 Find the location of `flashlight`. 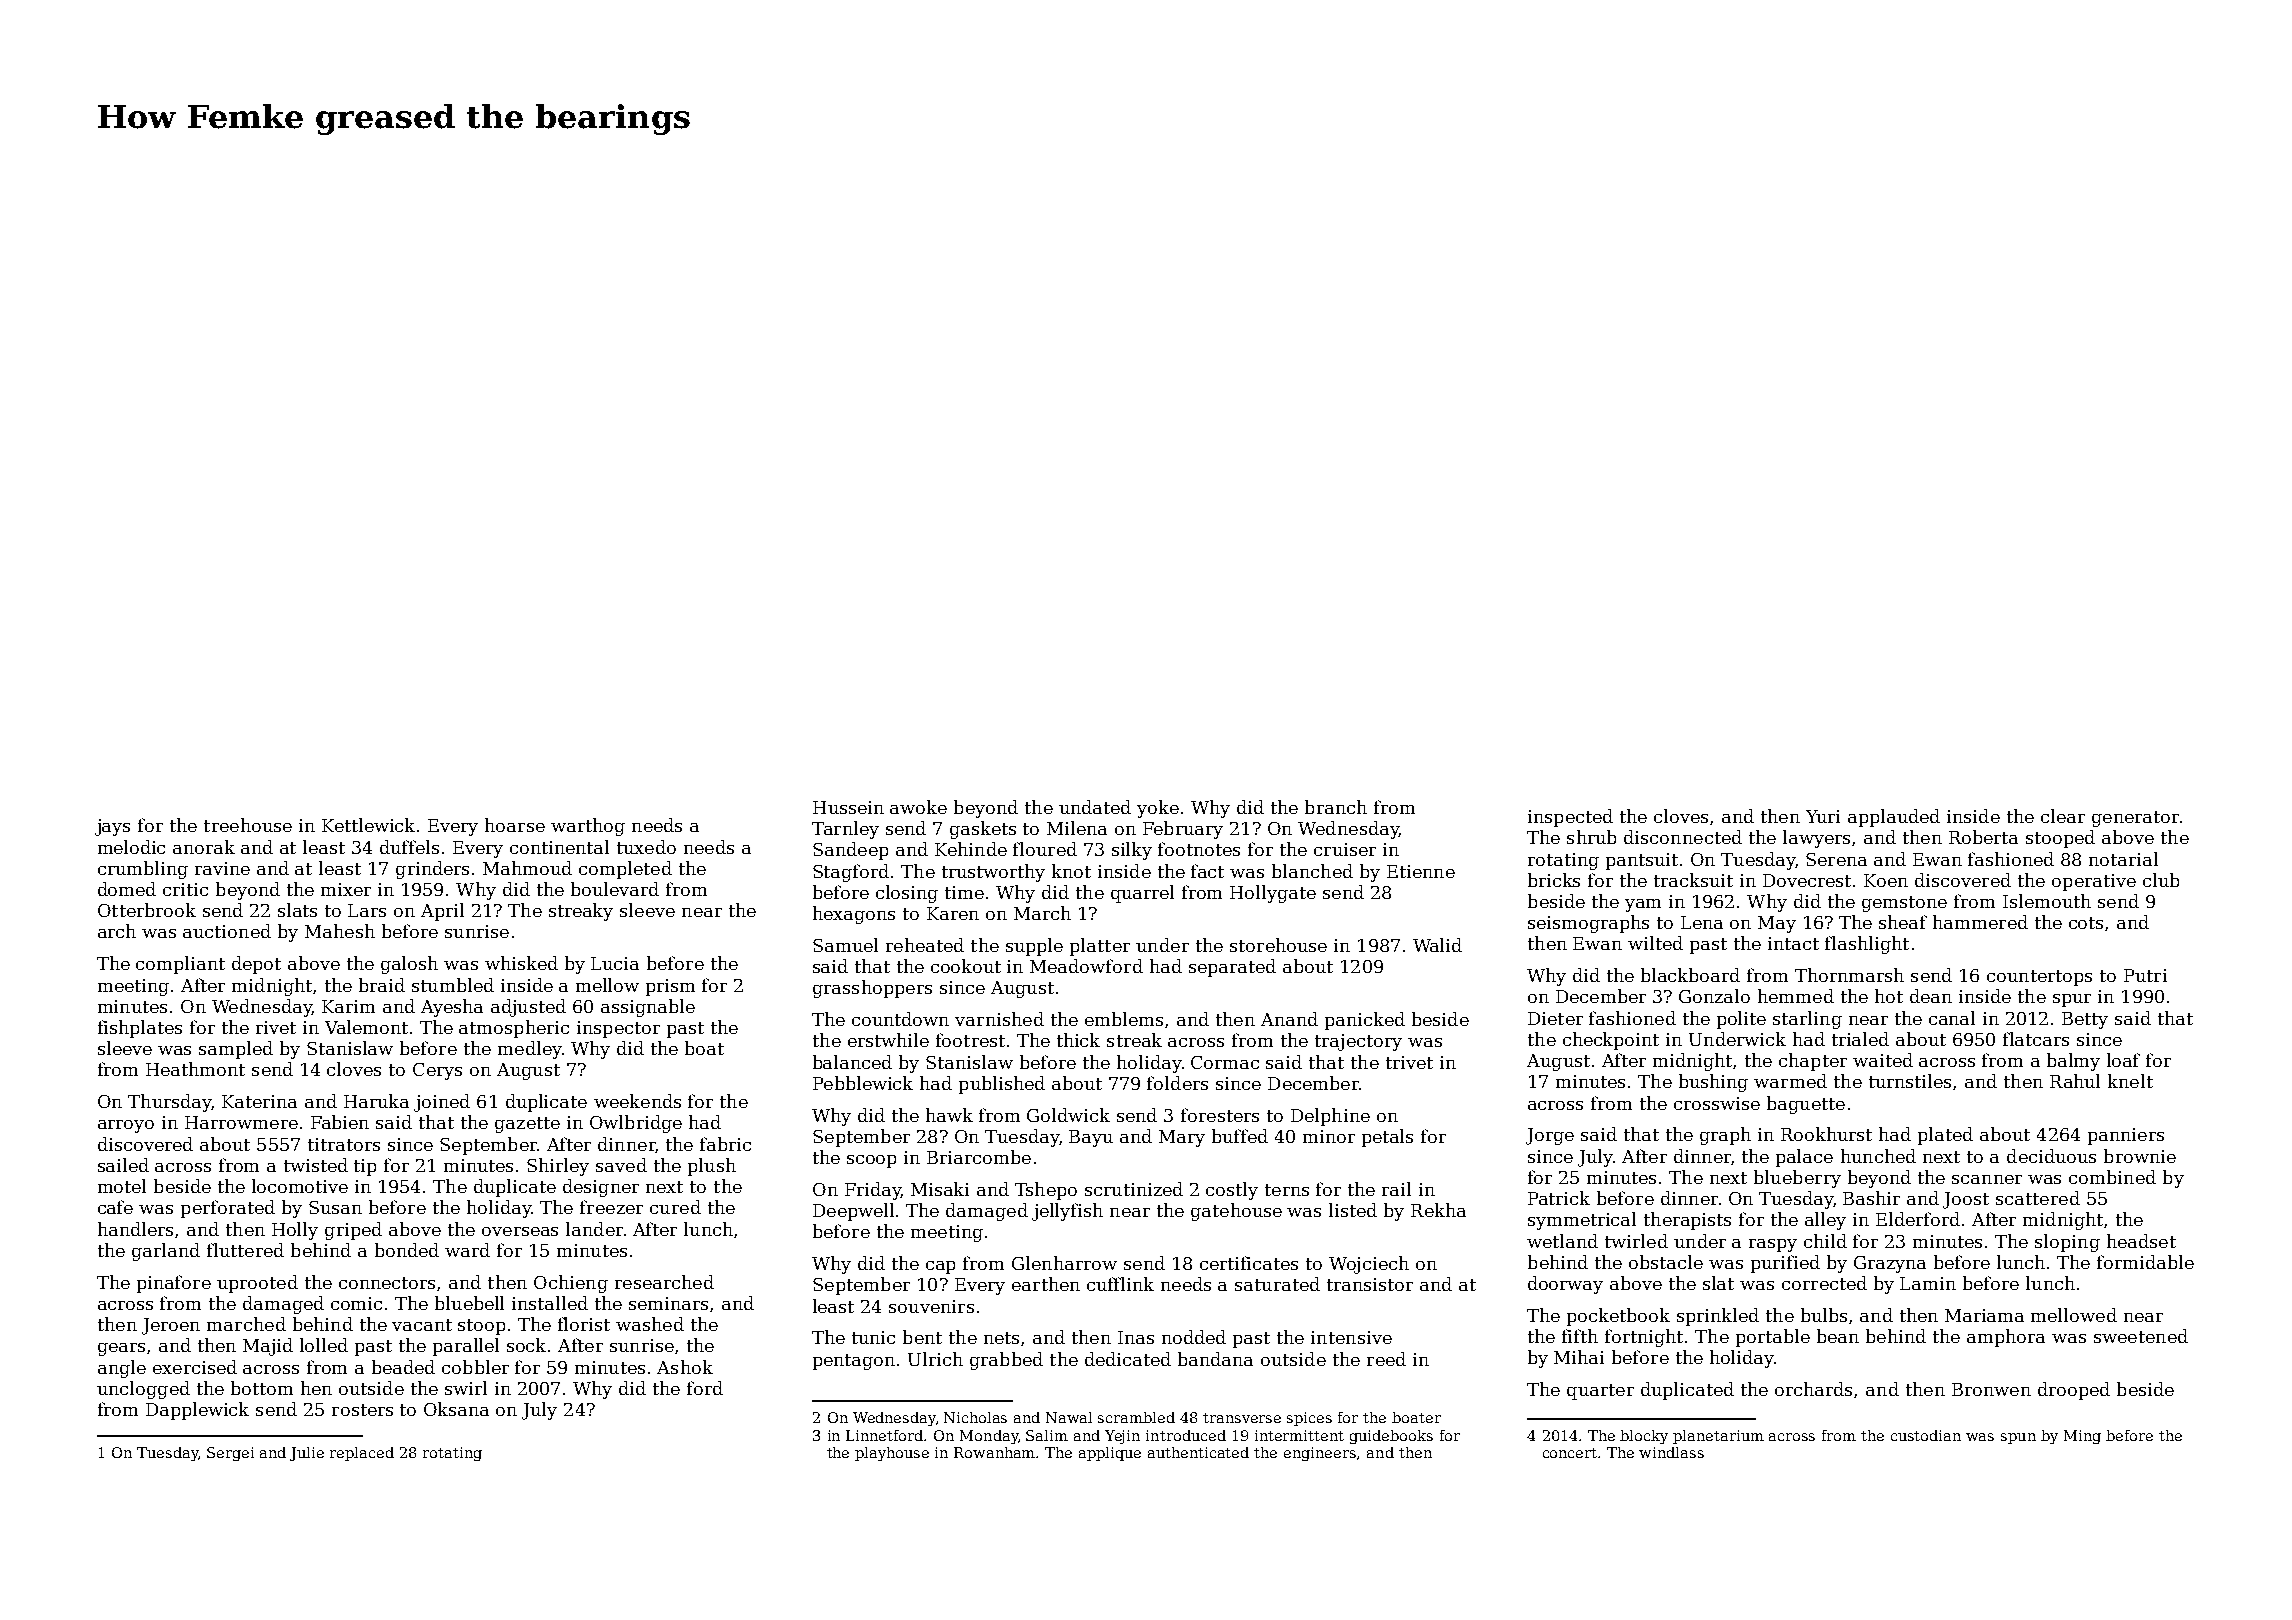

flashlight is located at coordinates (1867, 945).
